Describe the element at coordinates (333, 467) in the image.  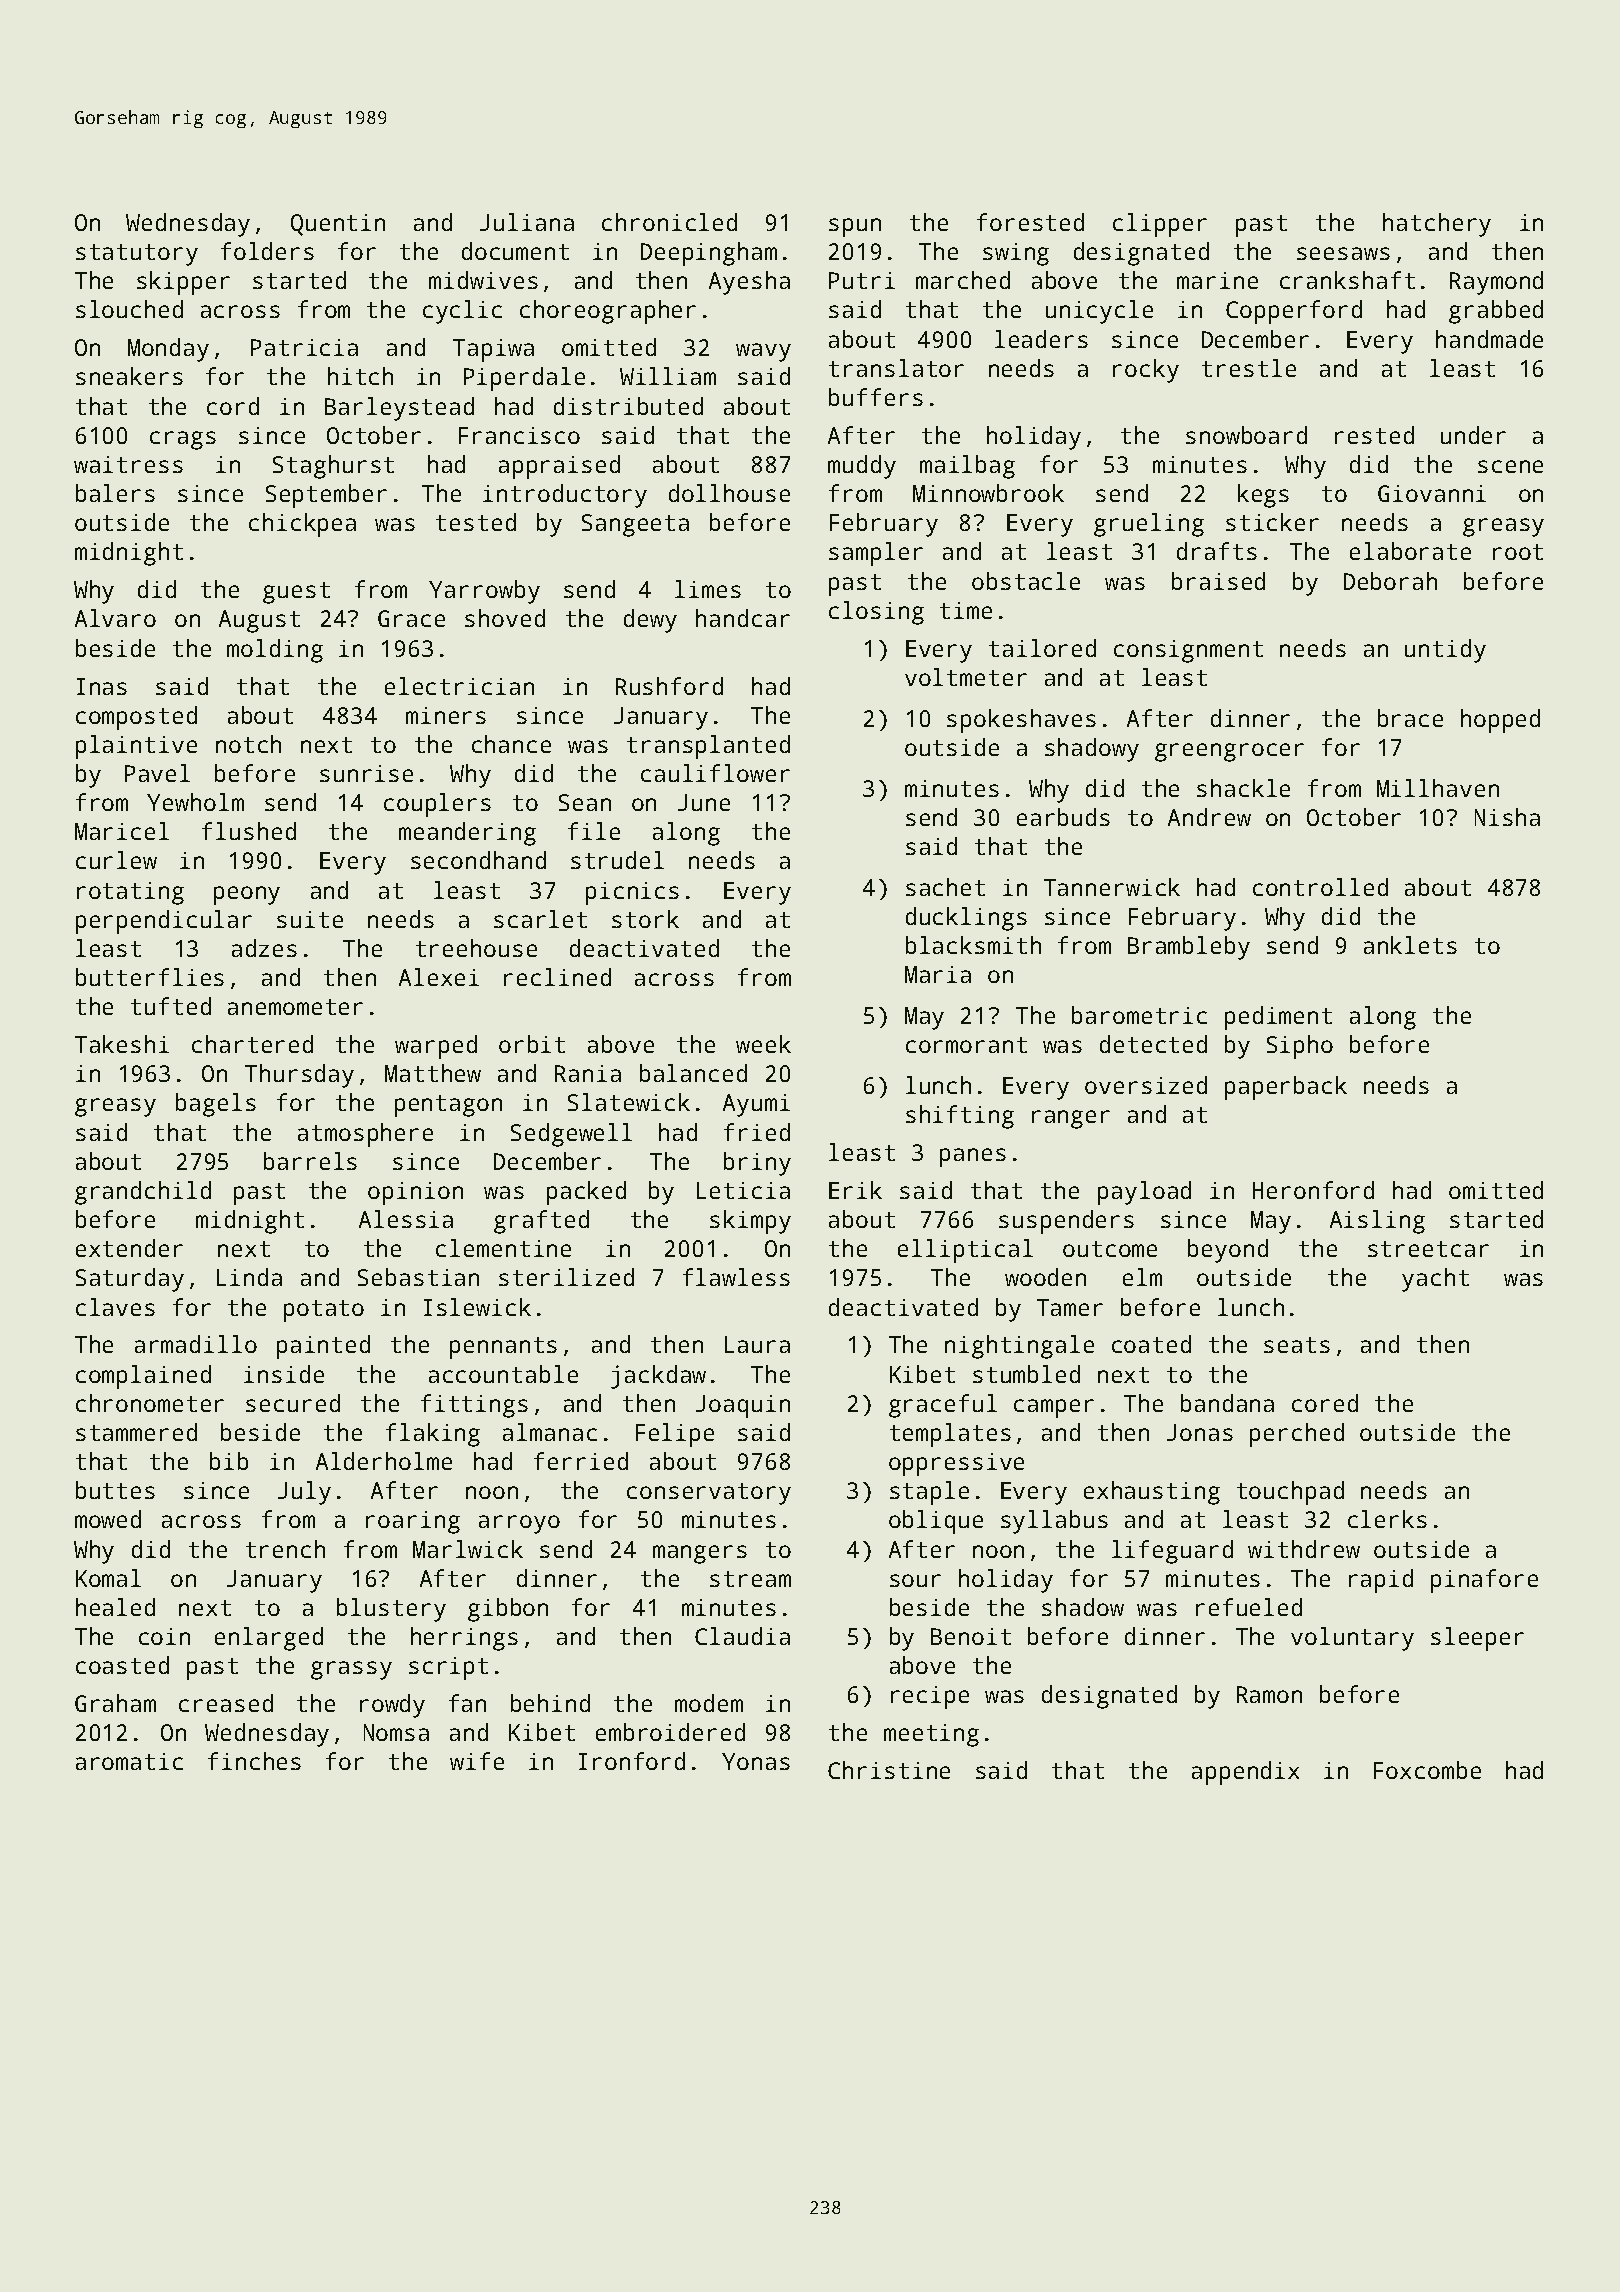
I see `Staghurst` at that location.
